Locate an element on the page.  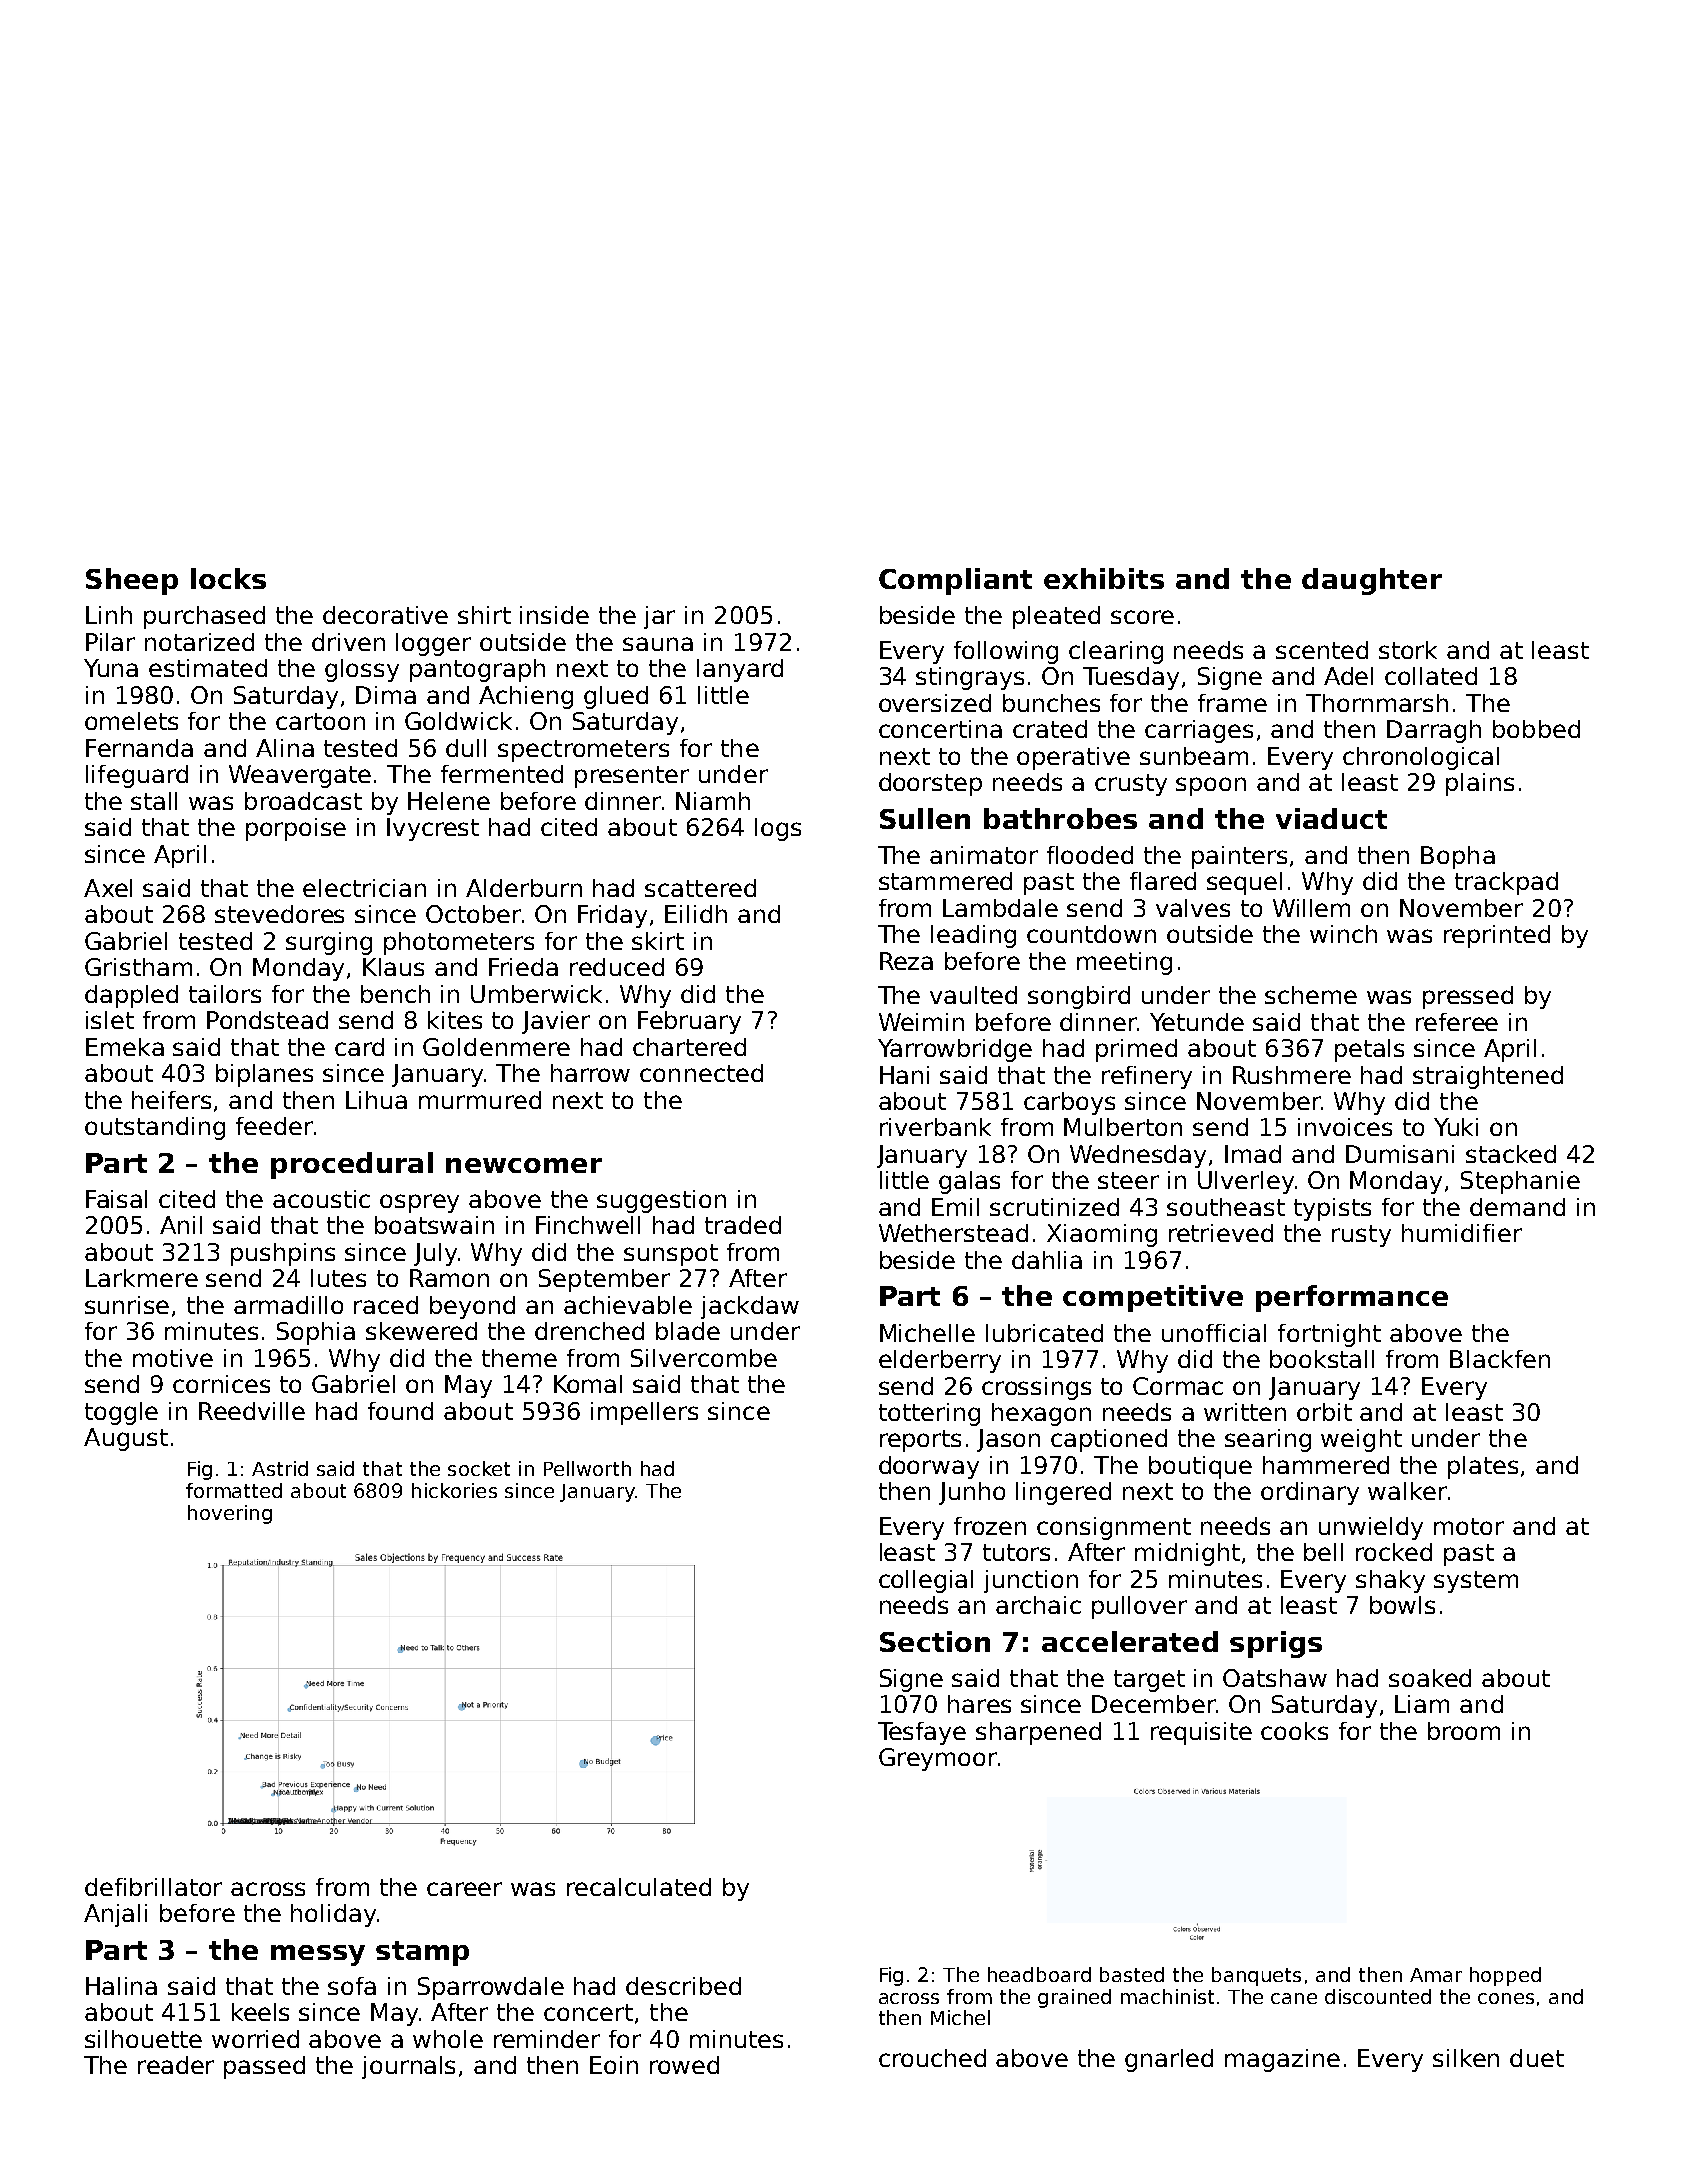
crouched is located at coordinates (932, 2058).
